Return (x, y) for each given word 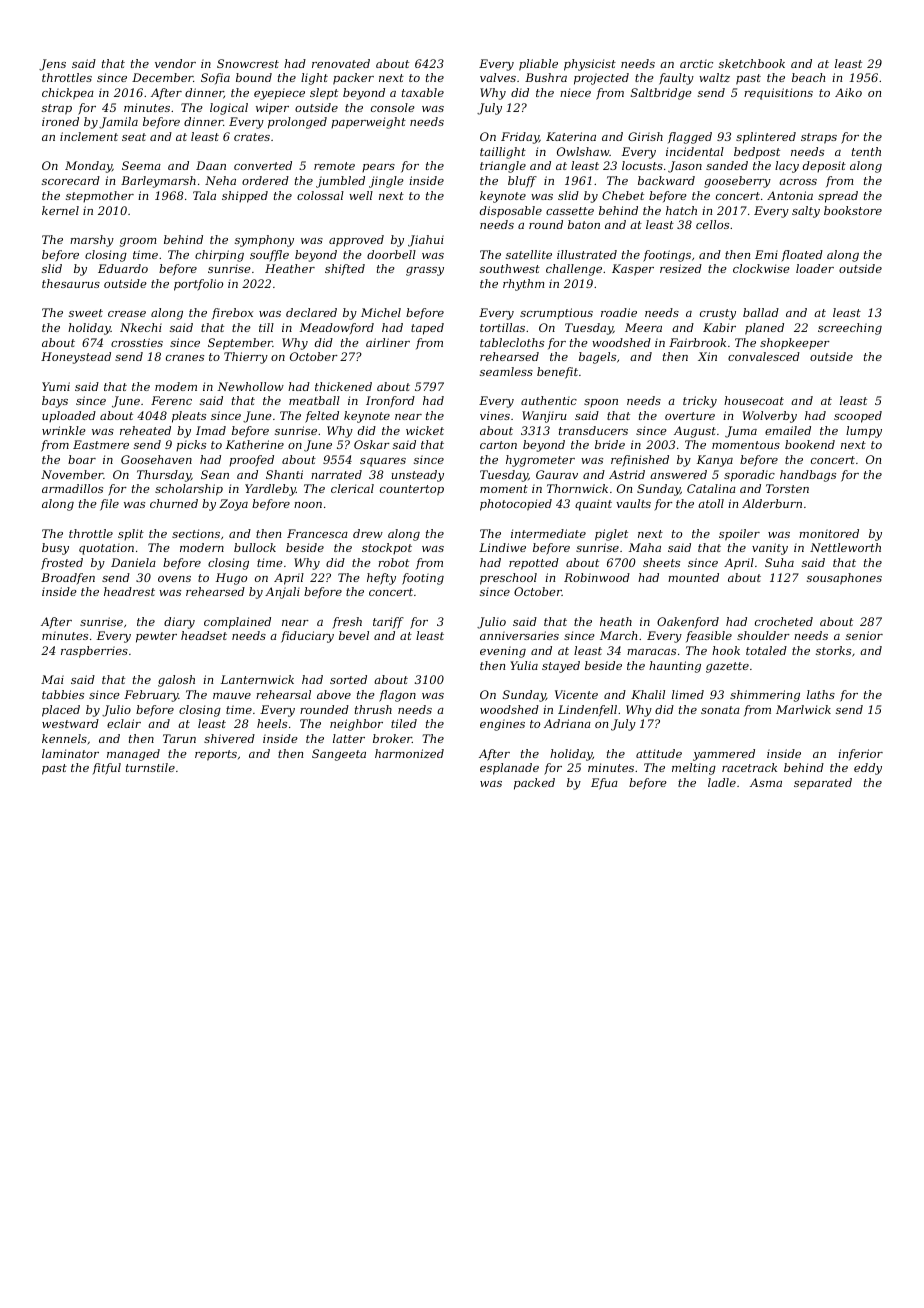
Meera (643, 327)
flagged (690, 138)
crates (252, 137)
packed (534, 784)
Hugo (231, 579)
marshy (92, 241)
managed (133, 755)
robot (393, 562)
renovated (341, 63)
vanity (770, 549)
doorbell (391, 254)
